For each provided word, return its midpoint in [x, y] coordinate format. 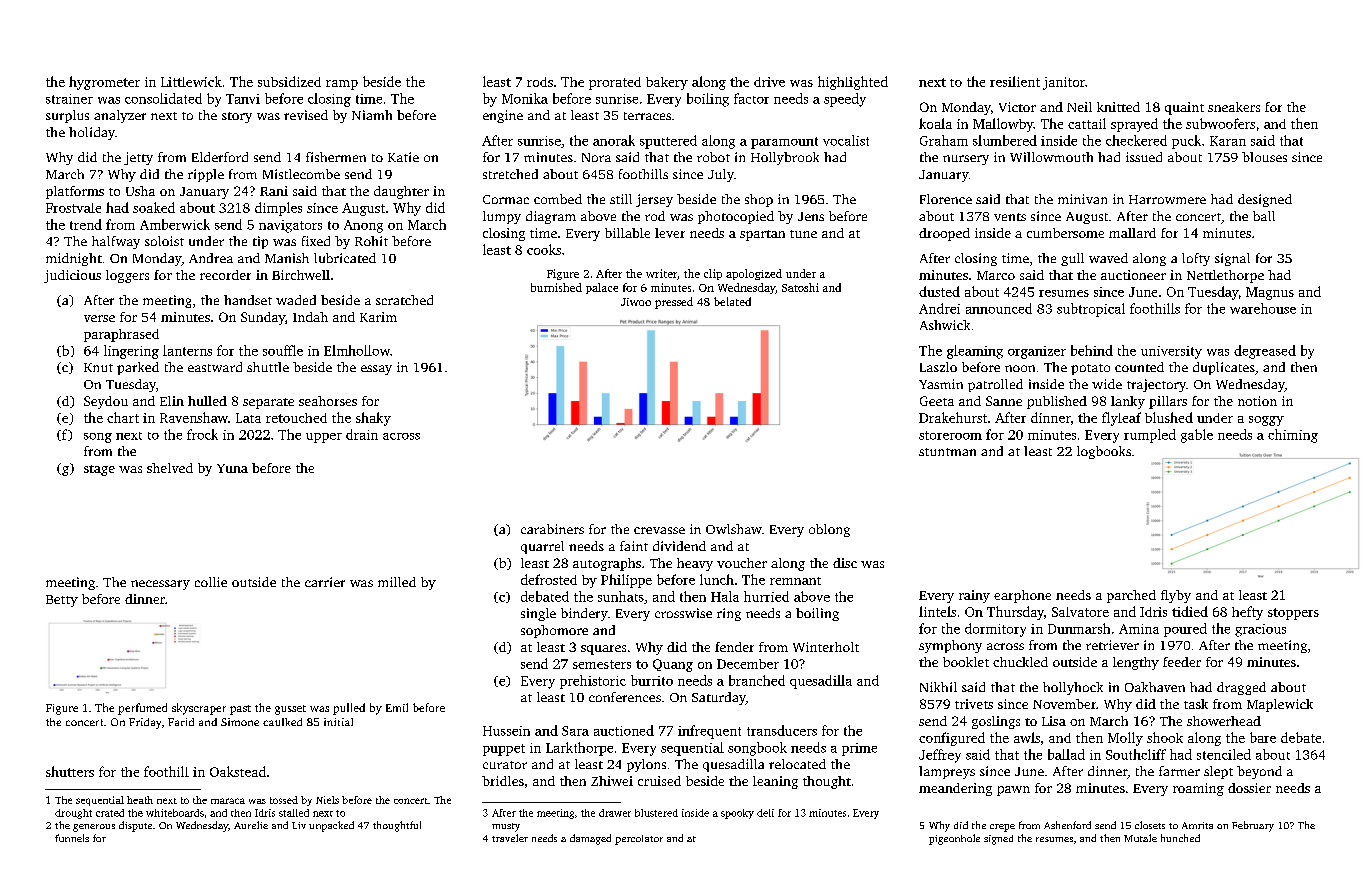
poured [1185, 630]
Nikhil [938, 687]
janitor [1064, 83]
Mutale [1140, 838]
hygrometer [104, 83]
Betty [62, 601]
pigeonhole [954, 839]
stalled [294, 813]
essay [376, 370]
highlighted [853, 83]
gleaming [975, 352]
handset [248, 300]
